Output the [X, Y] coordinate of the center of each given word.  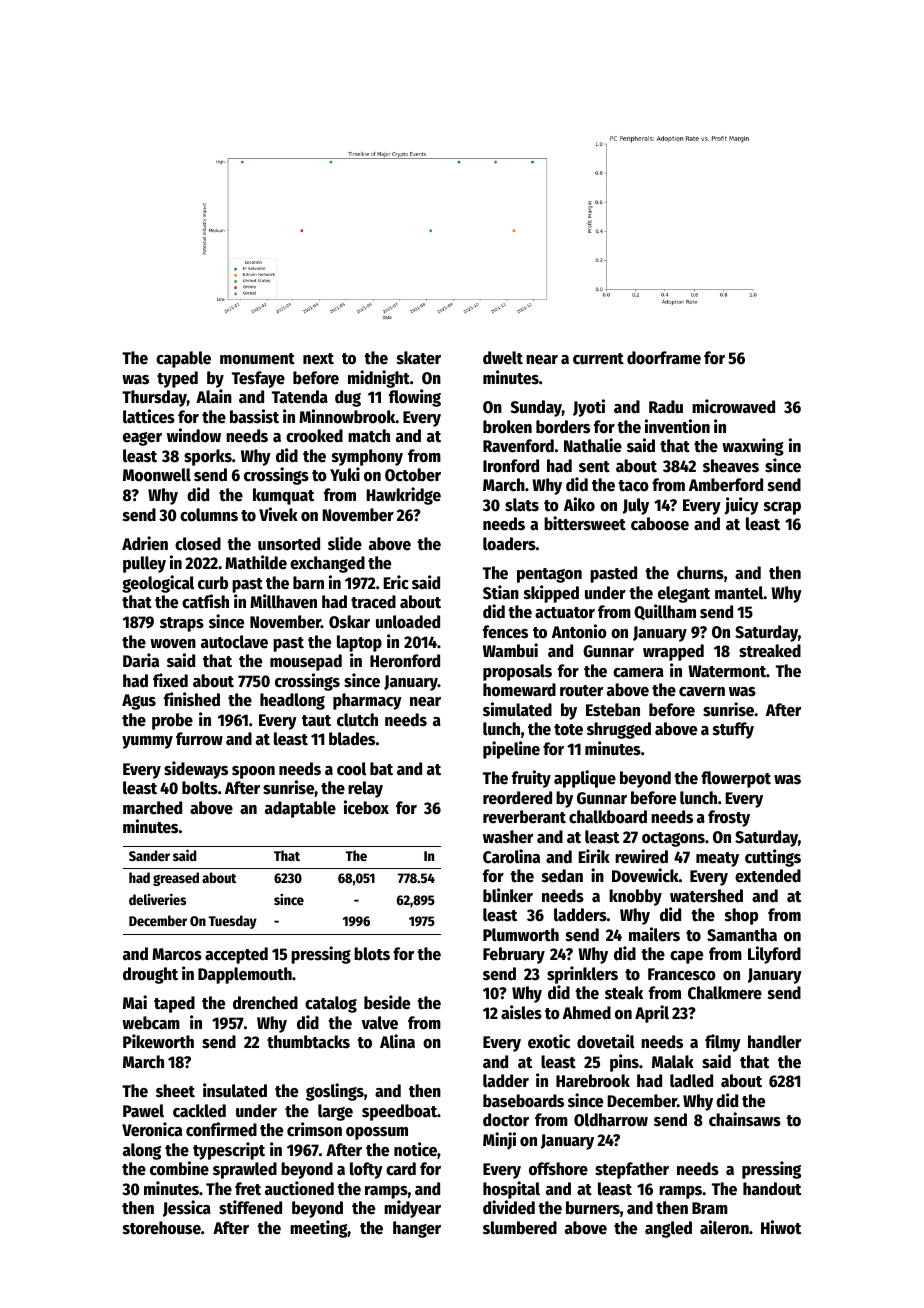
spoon [253, 772]
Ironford [511, 466]
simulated [517, 709]
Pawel [143, 1111]
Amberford [726, 485]
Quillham [665, 612]
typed [177, 379]
